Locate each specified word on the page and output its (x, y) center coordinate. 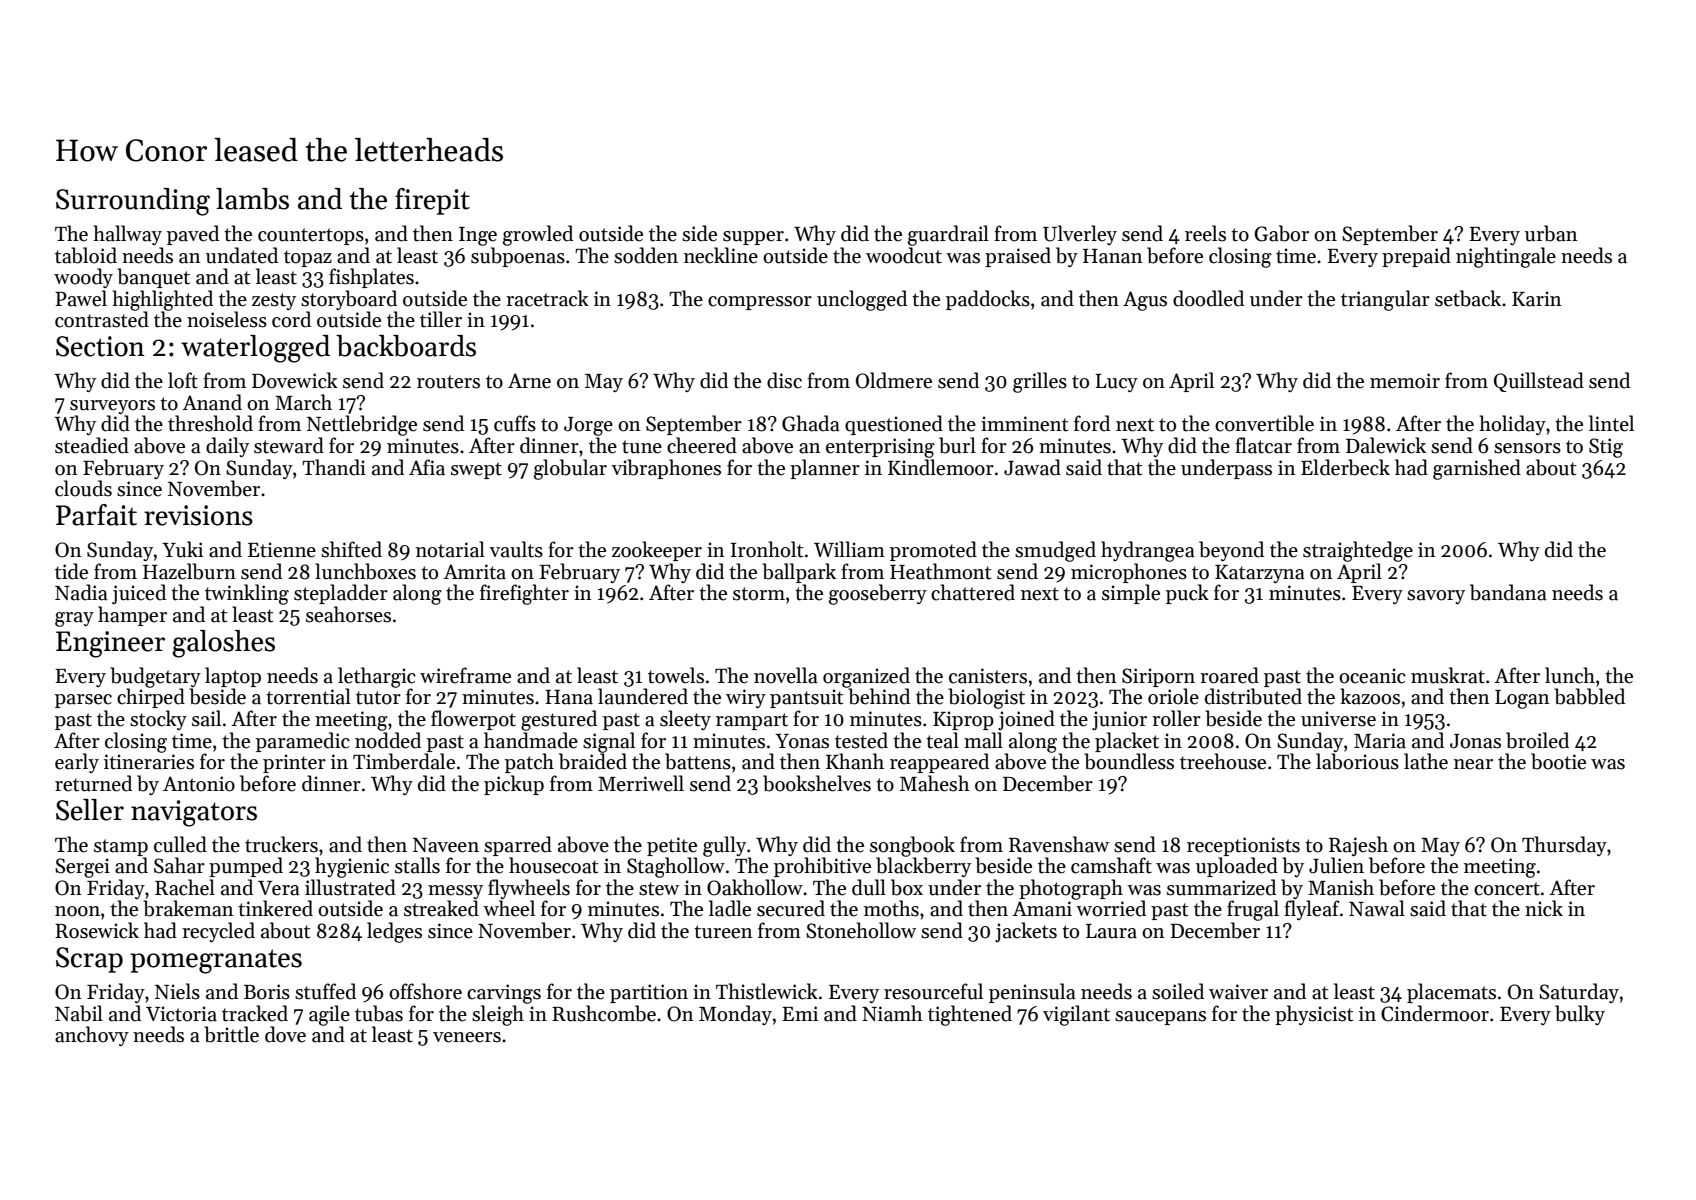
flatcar (1263, 445)
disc (784, 380)
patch (529, 763)
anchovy (92, 1036)
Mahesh (935, 783)
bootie (1558, 761)
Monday (735, 1015)
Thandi (334, 467)
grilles (1040, 382)
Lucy (1116, 383)
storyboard (349, 300)
